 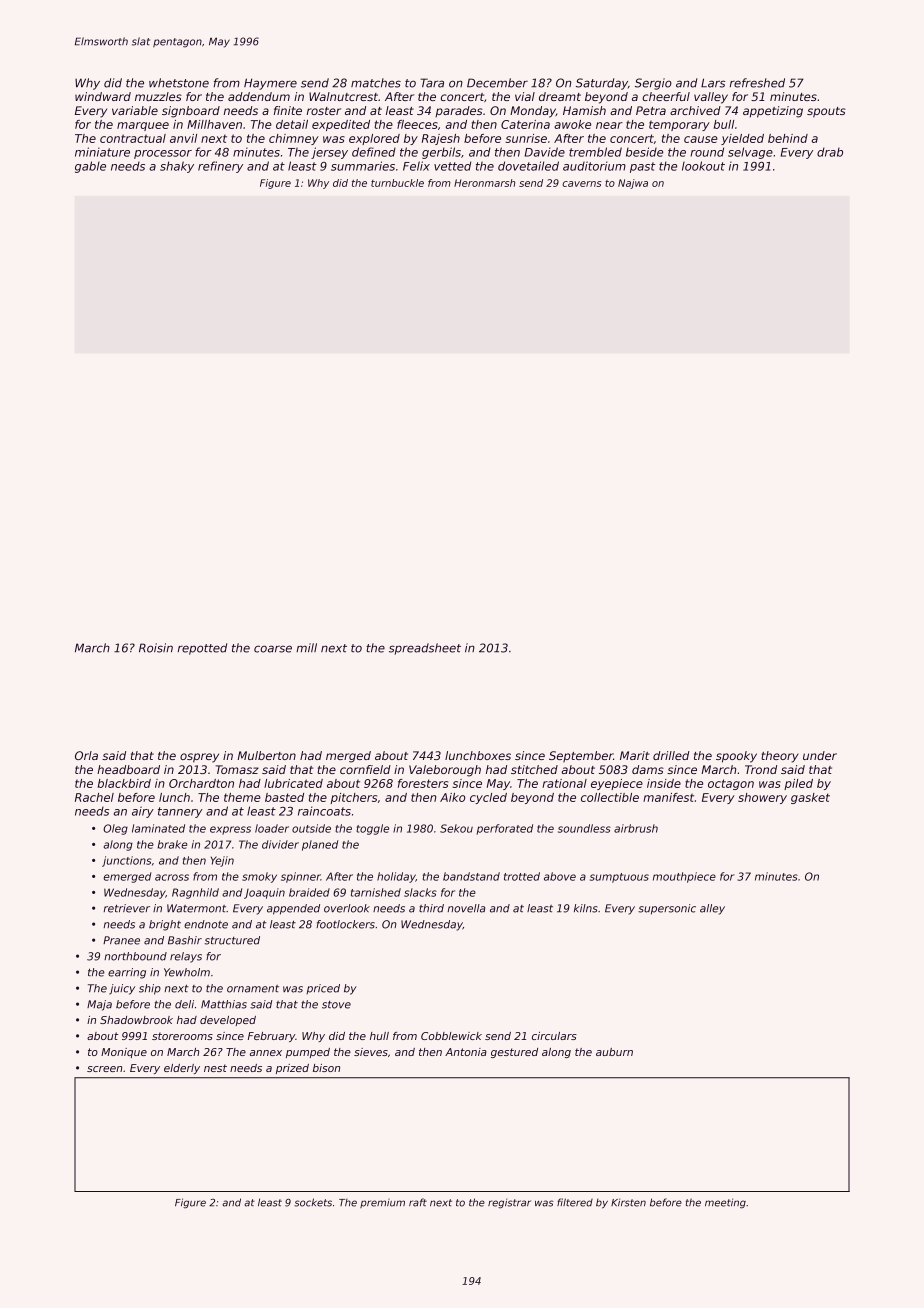 What do you see at coordinates (220, 167) in the screenshot?
I see `refinery` at bounding box center [220, 167].
